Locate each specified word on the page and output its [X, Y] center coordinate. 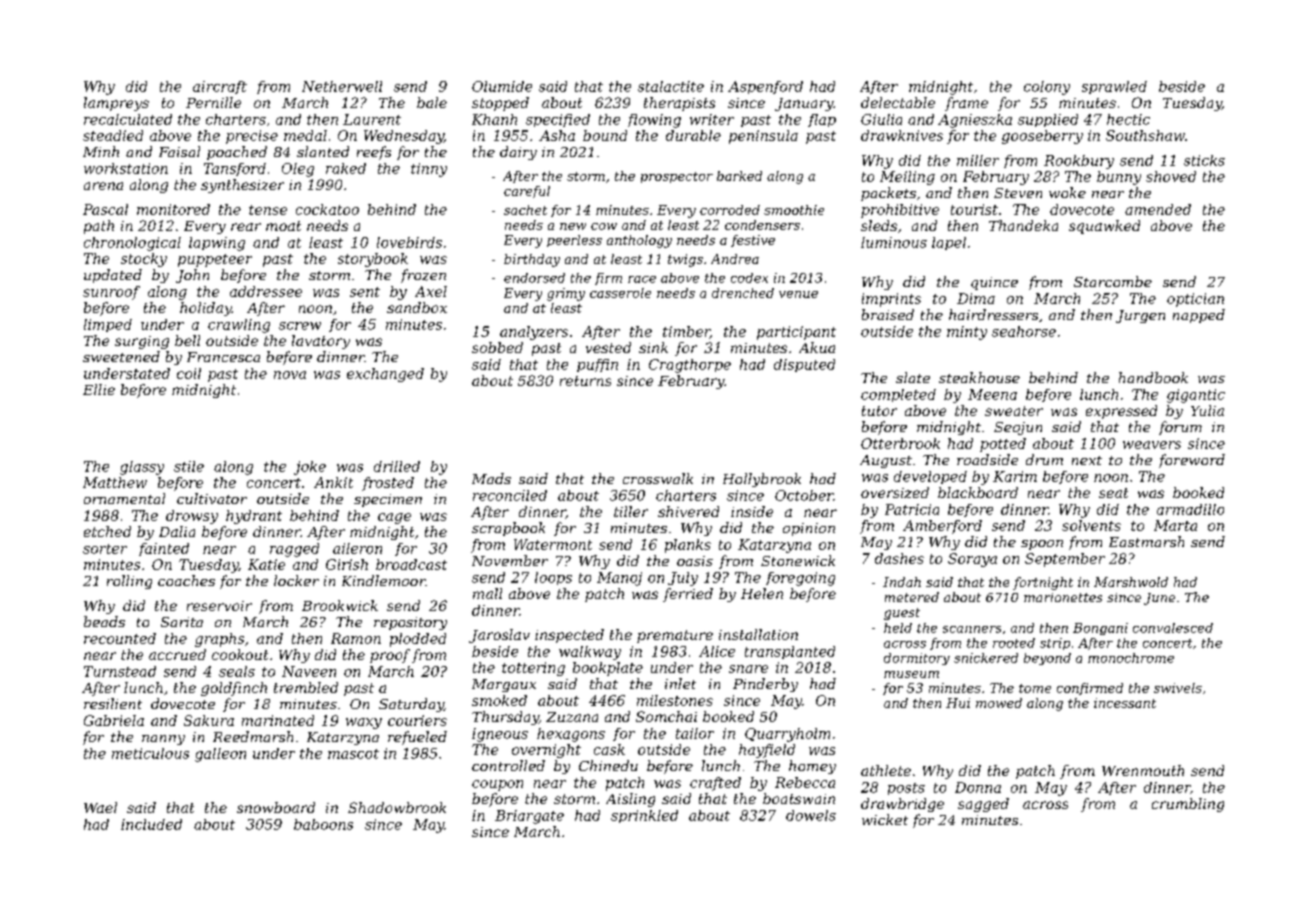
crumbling [1188, 805]
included [151, 824]
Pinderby [765, 685]
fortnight [1043, 583]
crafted [715, 784]
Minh [101, 151]
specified [558, 120]
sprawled [1114, 87]
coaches [186, 580]
